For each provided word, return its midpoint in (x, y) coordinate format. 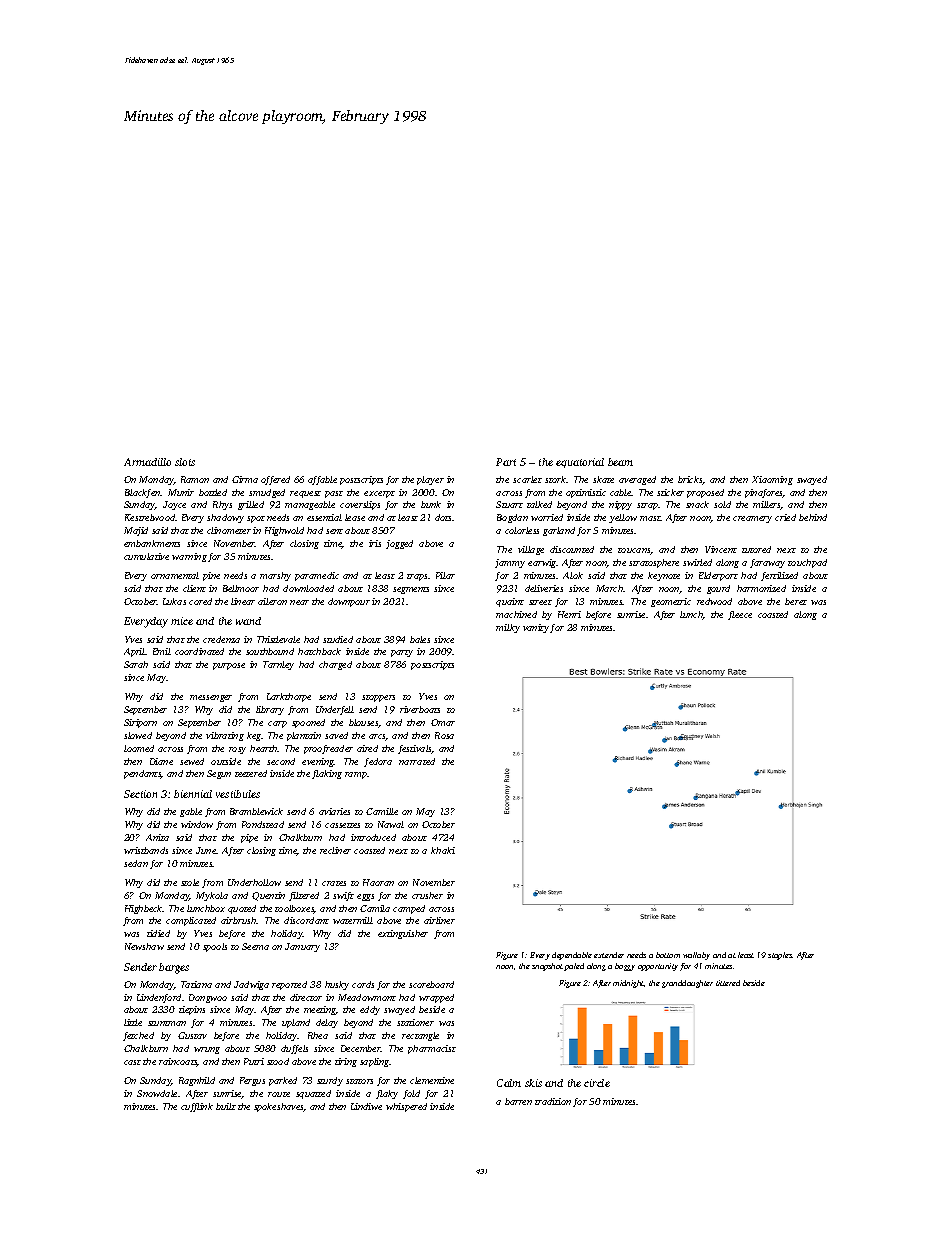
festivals (415, 749)
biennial (193, 794)
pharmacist (432, 1049)
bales (420, 639)
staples (780, 956)
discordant (306, 920)
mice (182, 621)
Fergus (252, 1081)
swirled (697, 562)
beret (796, 601)
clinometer (229, 530)
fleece (740, 615)
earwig (542, 563)
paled (574, 967)
